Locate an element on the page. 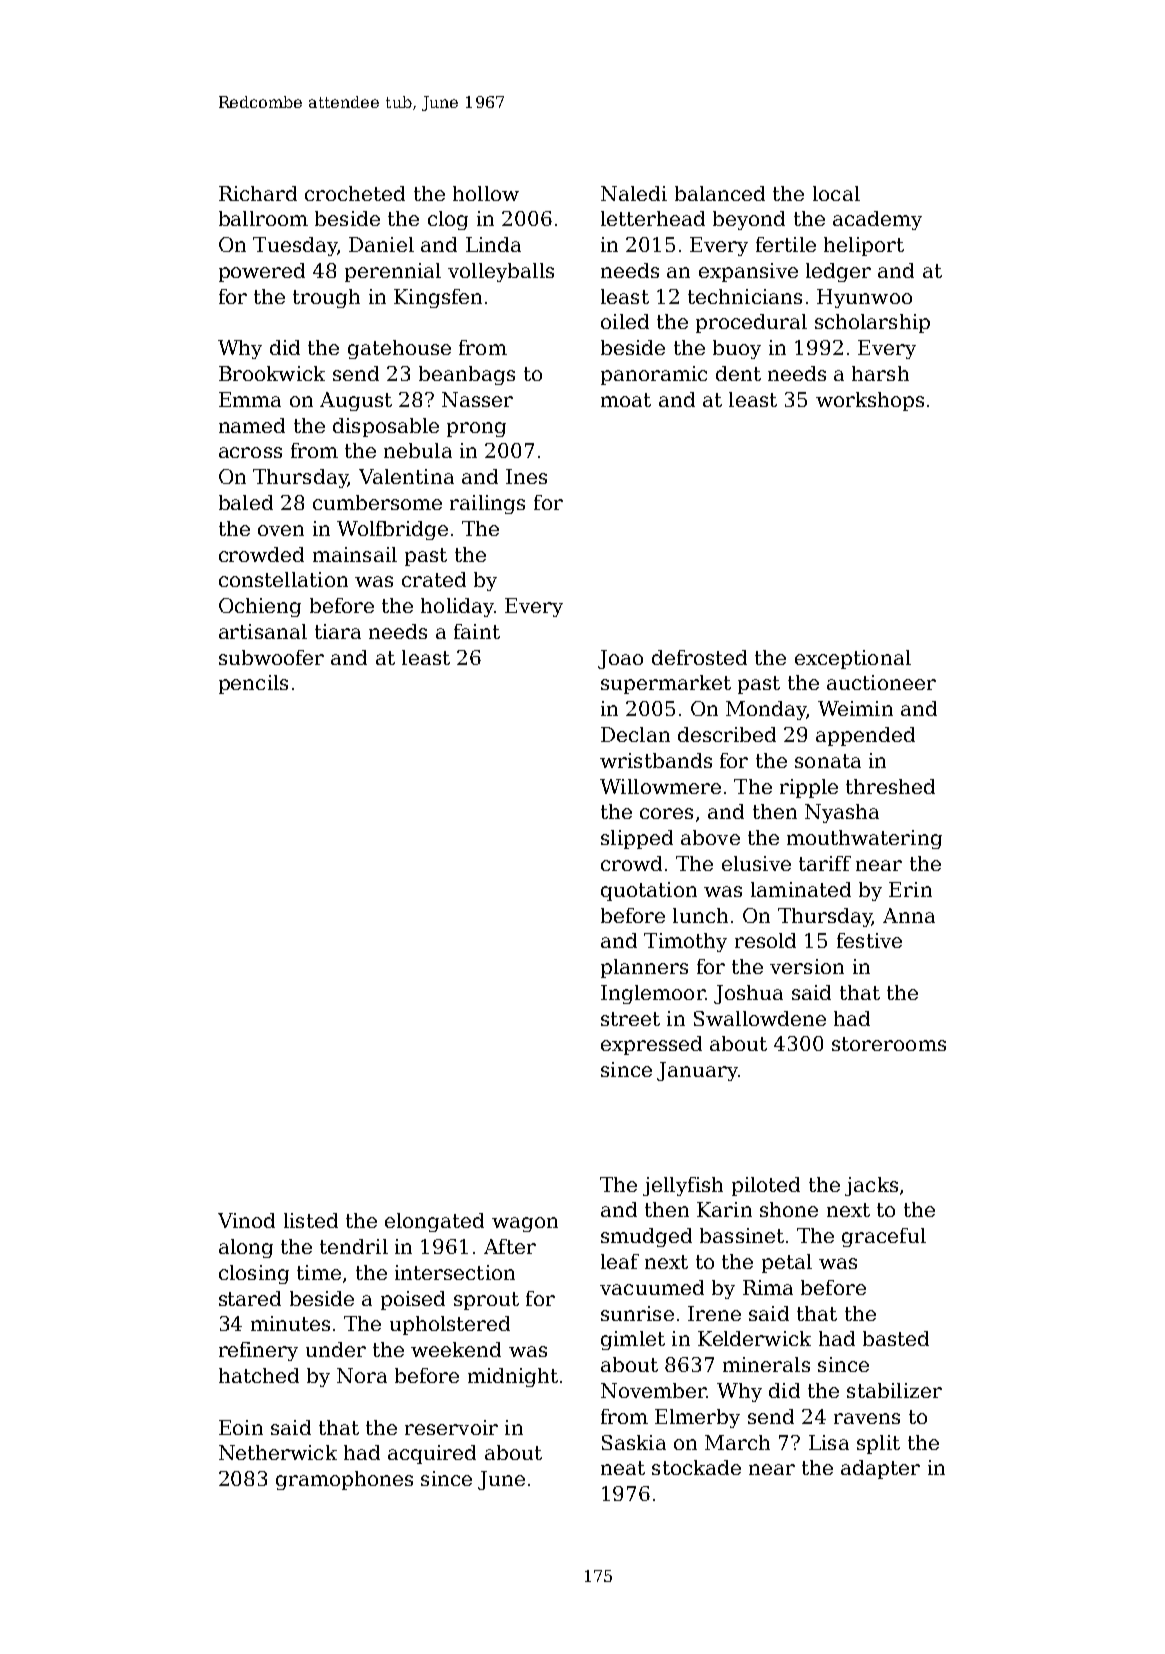 The width and height of the document is (1165, 1654). artisanal is located at coordinates (263, 631).
